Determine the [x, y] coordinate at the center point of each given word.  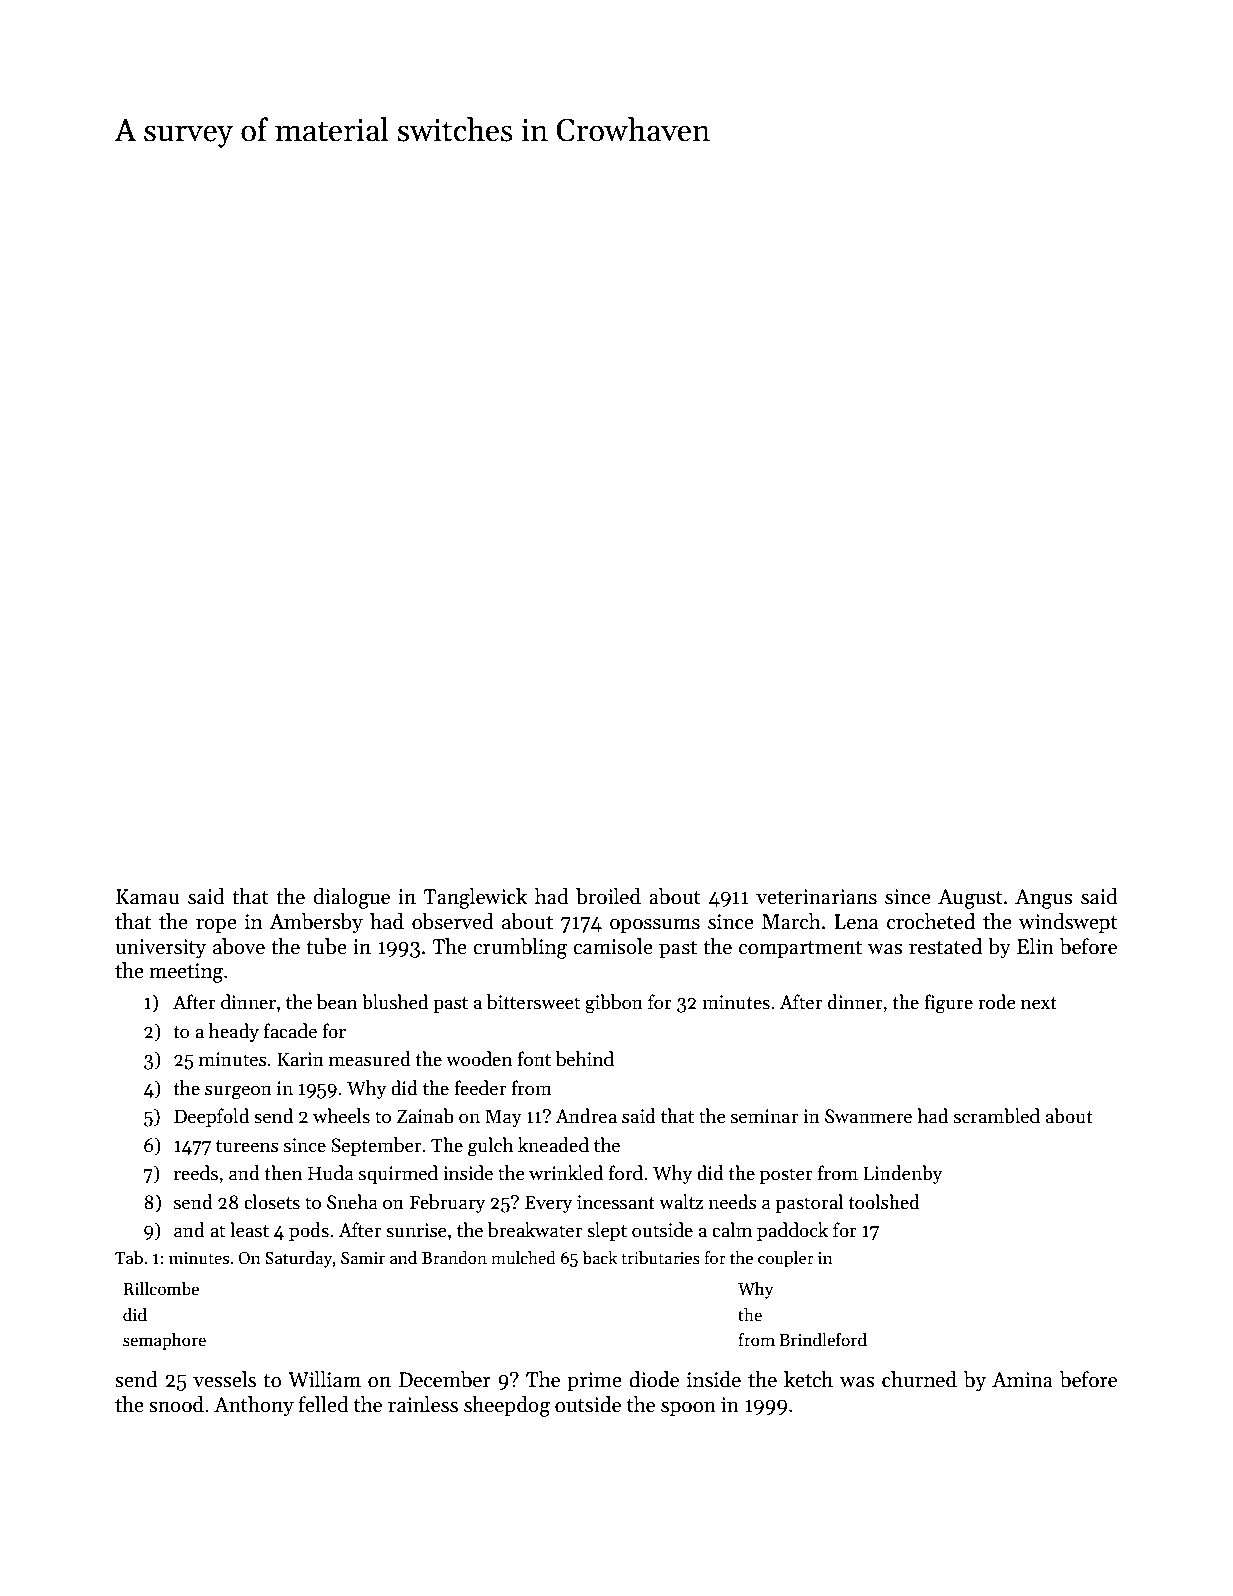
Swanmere [868, 1116]
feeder [480, 1088]
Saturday [299, 1259]
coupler [786, 1259]
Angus [1044, 899]
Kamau [148, 897]
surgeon [238, 1092]
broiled [608, 896]
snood [176, 1404]
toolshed [884, 1202]
